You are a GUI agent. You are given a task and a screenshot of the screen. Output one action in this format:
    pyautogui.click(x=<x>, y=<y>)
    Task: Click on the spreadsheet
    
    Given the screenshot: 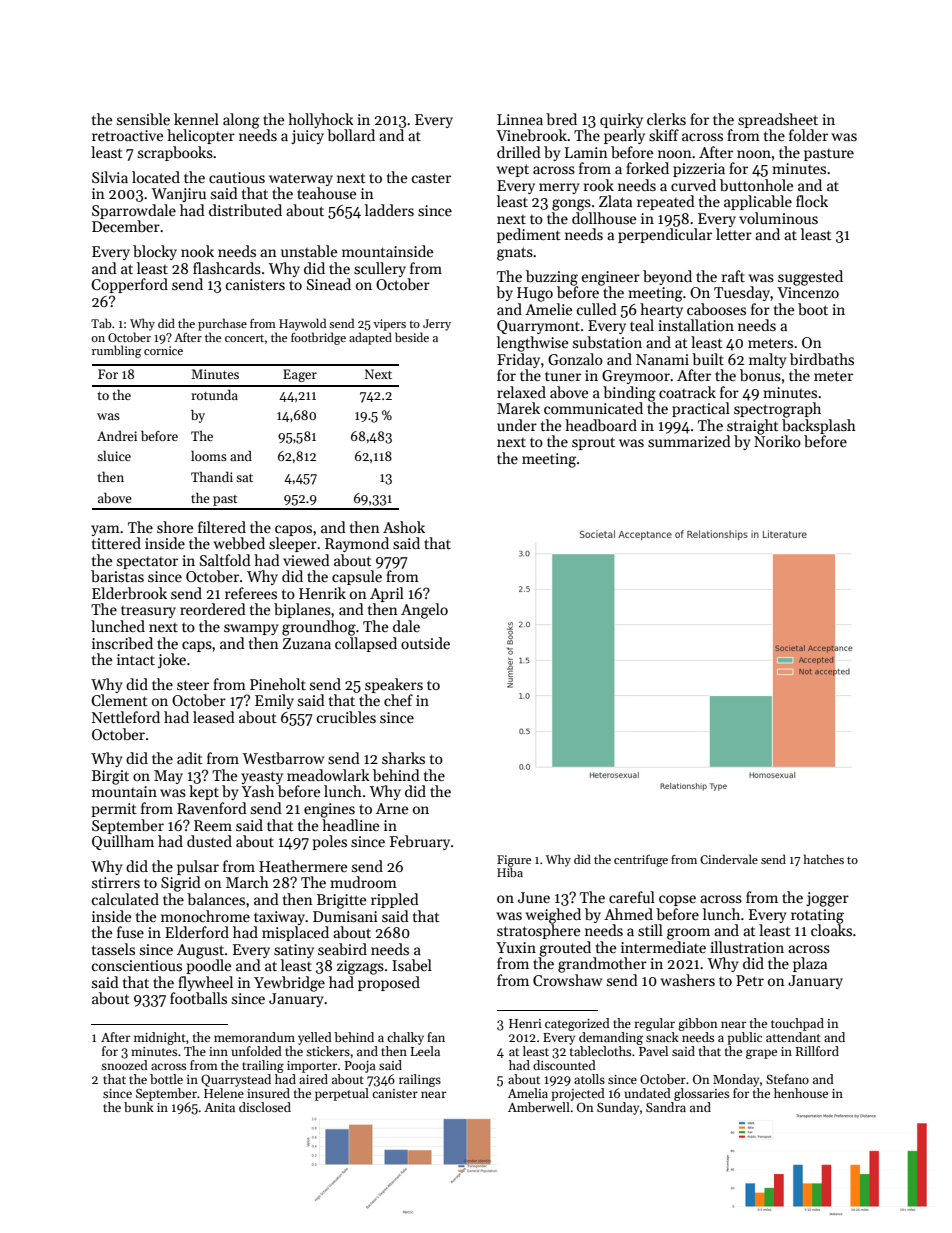 What is the action you would take?
    pyautogui.click(x=778, y=120)
